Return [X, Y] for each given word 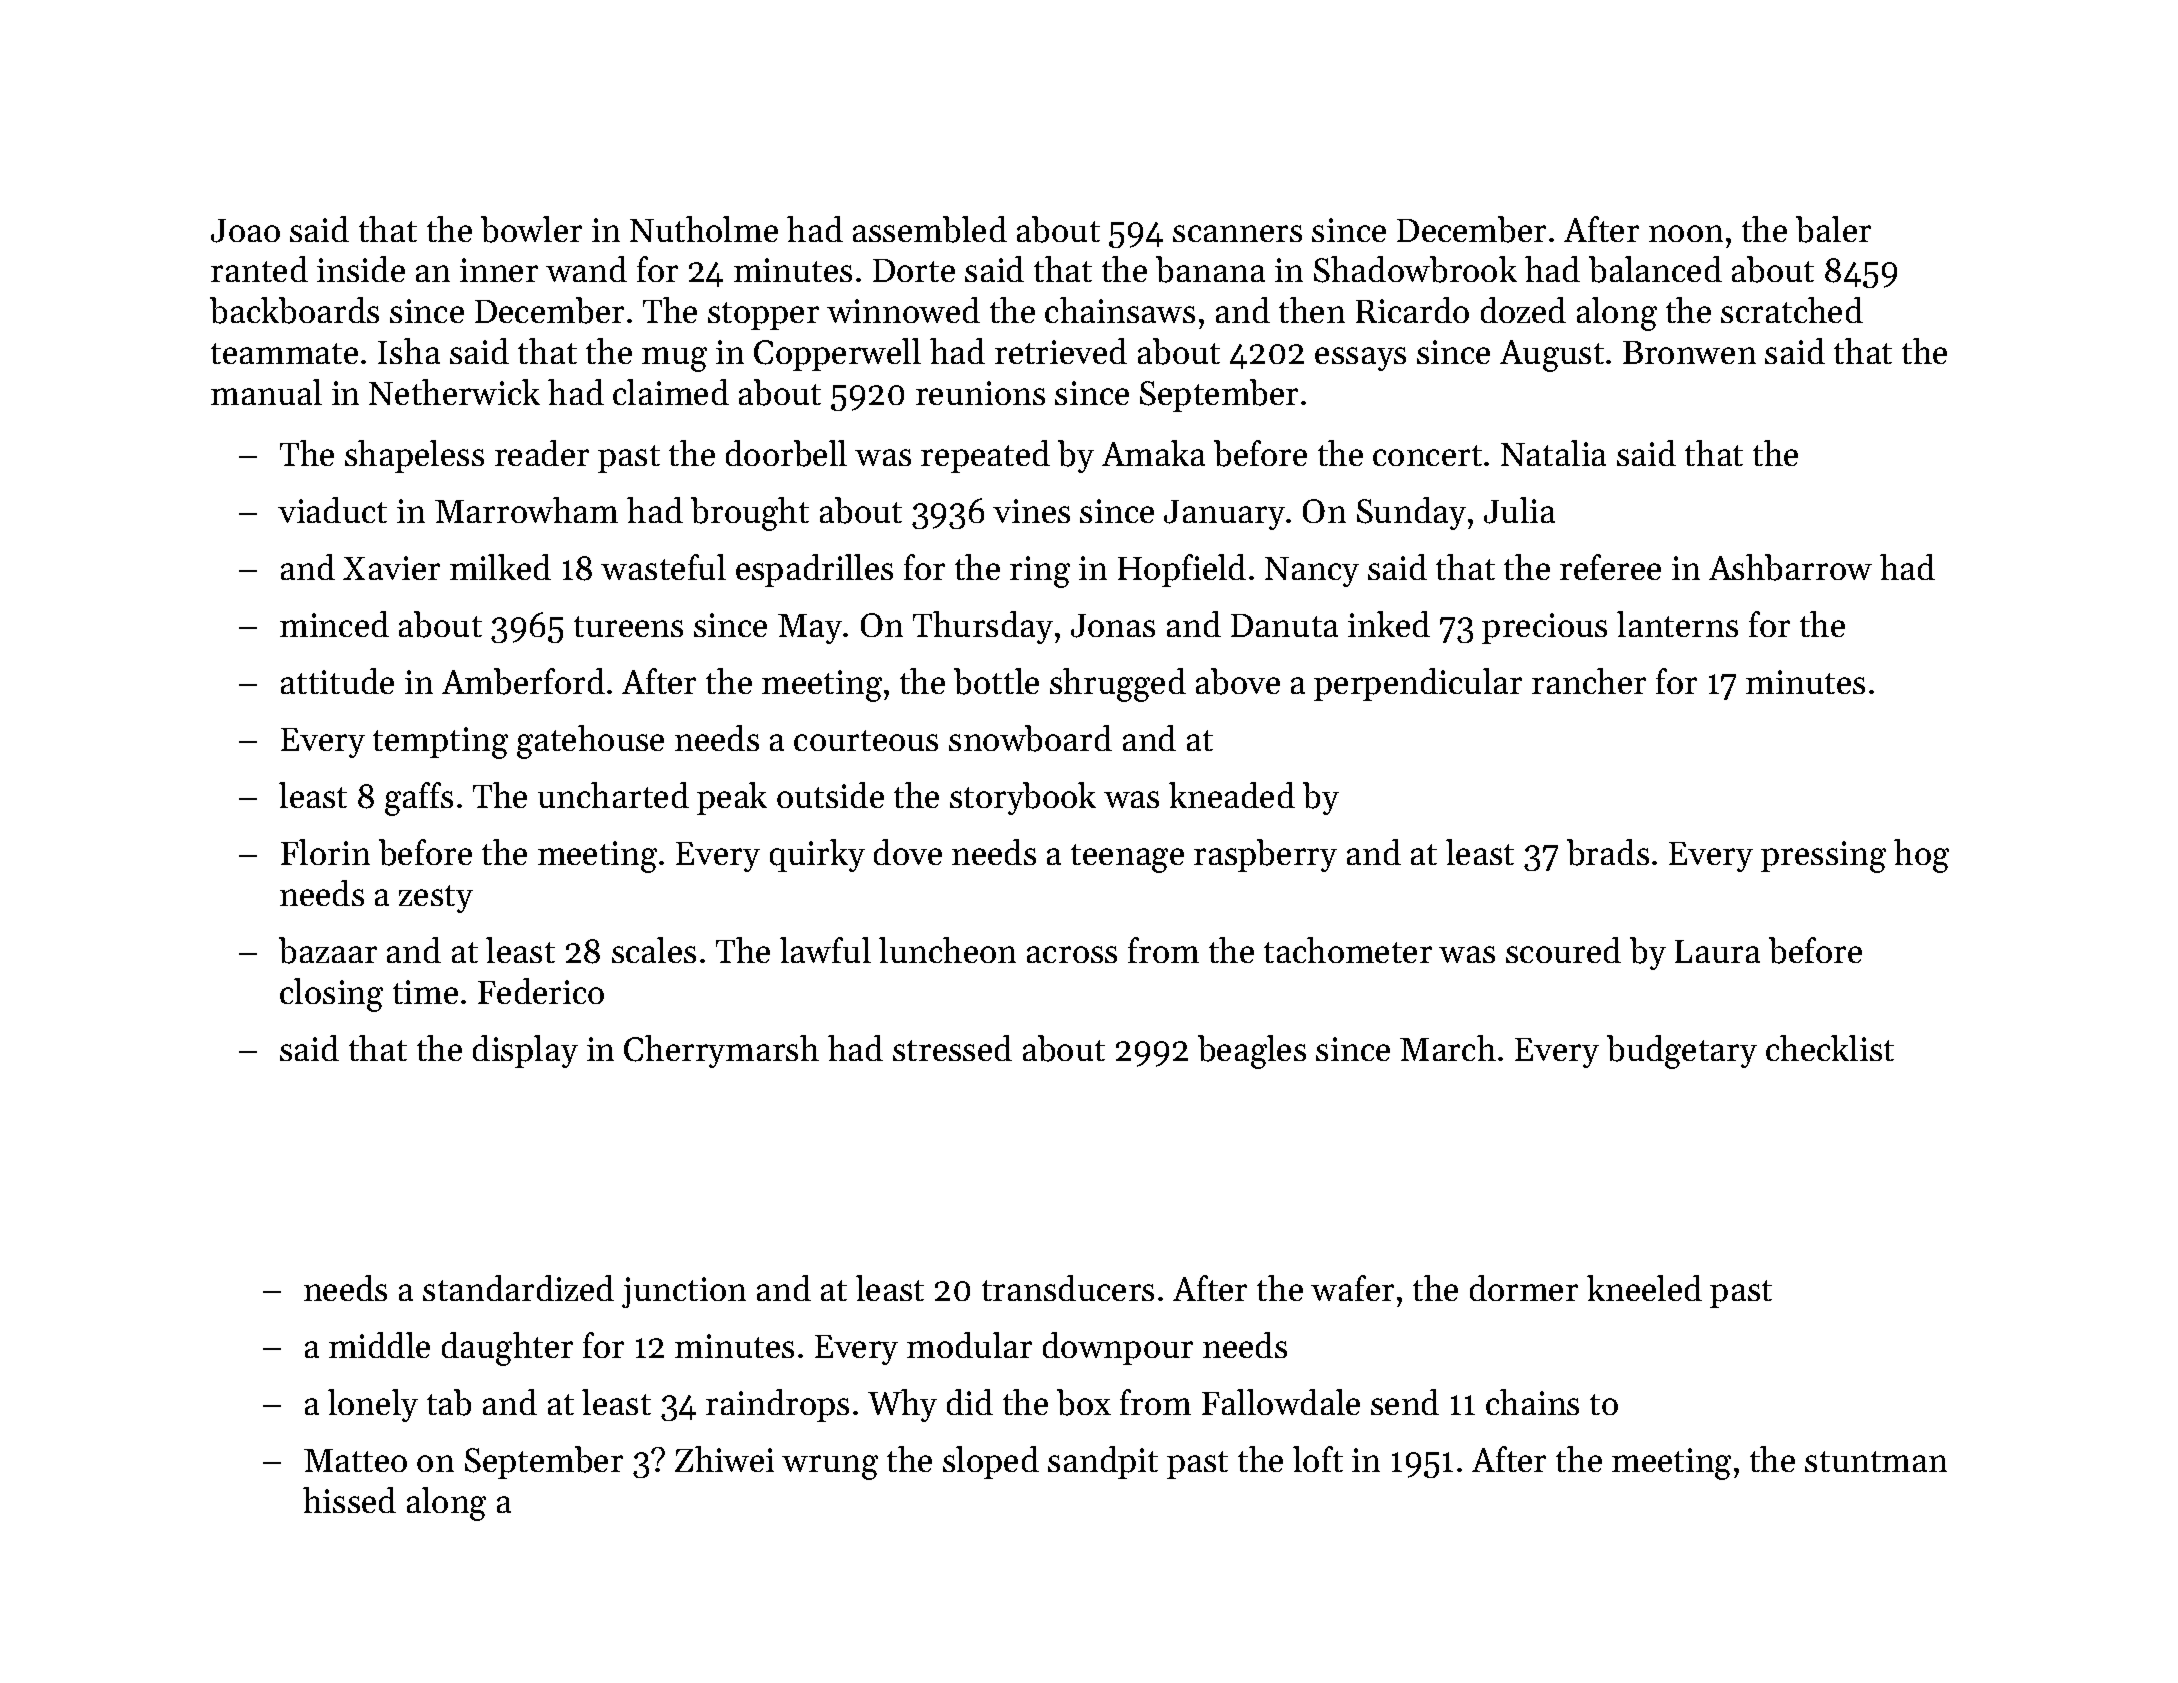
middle [379, 1345]
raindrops [777, 1405]
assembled [930, 229]
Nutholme [704, 229]
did [970, 1402]
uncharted [613, 795]
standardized [518, 1288]
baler [1833, 229]
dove [908, 852]
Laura [1717, 951]
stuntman [1876, 1461]
